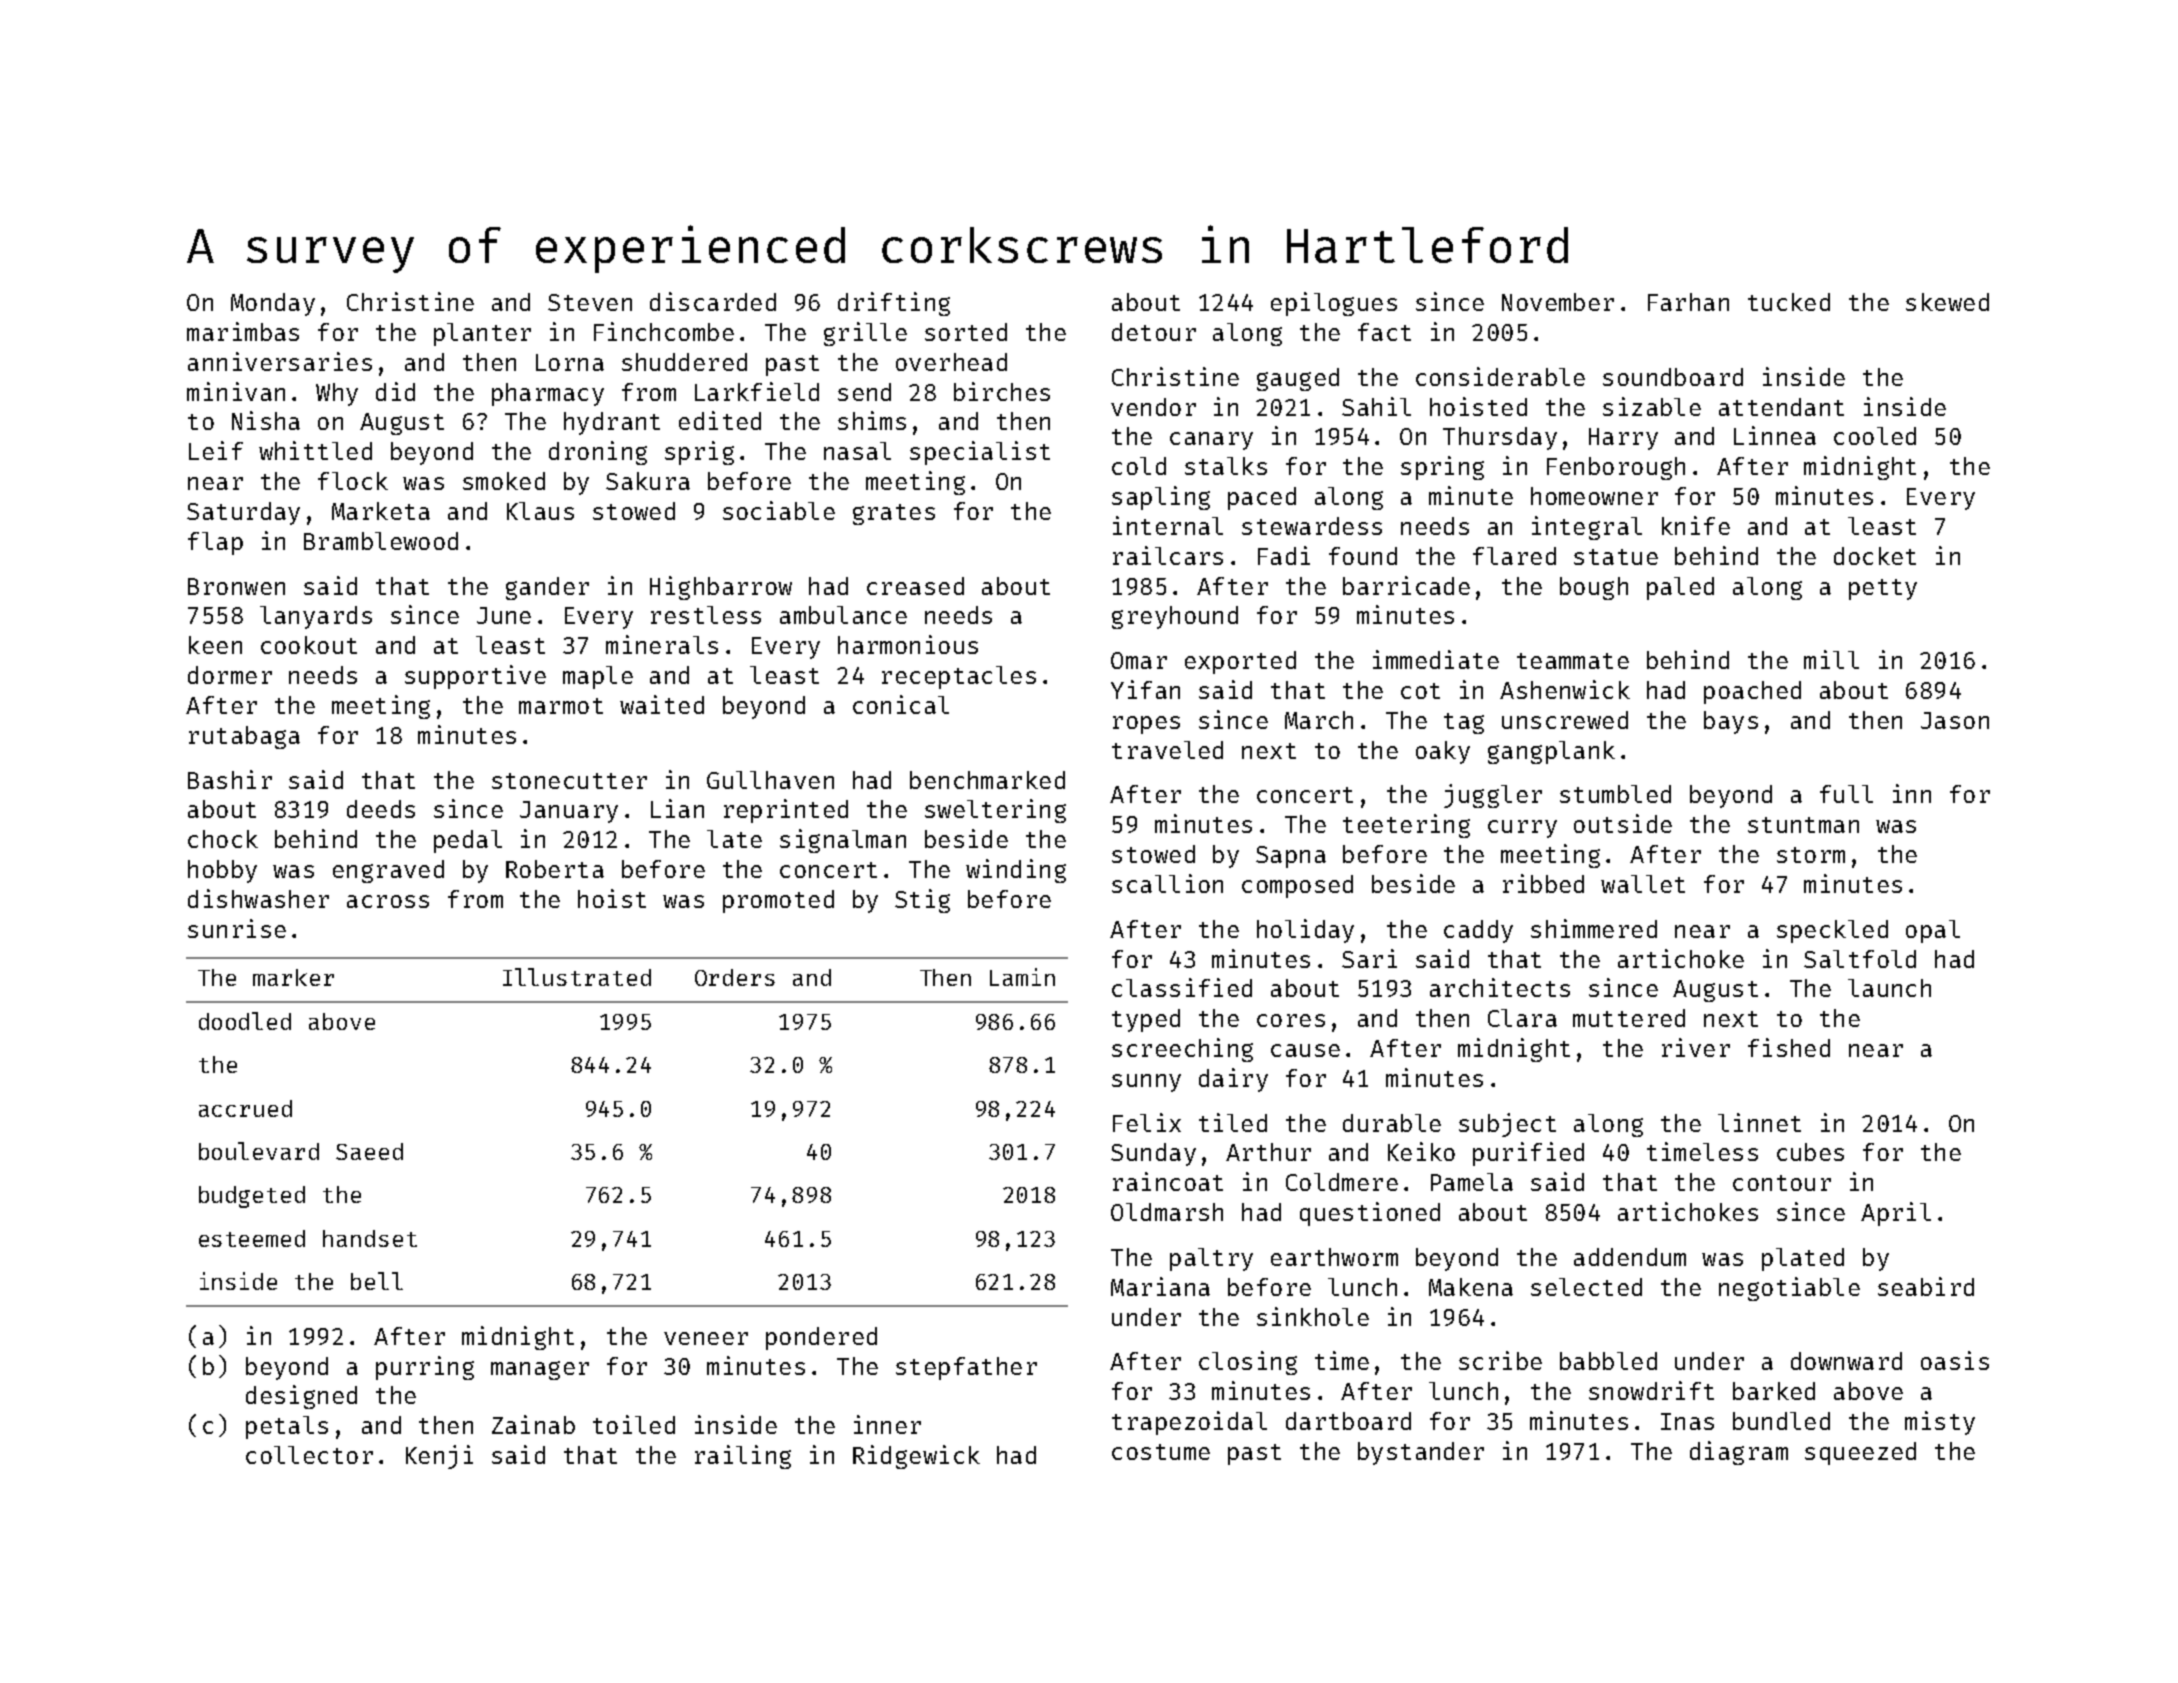 The image size is (2178, 1683). What do you see at coordinates (1875, 436) in the screenshot?
I see `cooled` at bounding box center [1875, 436].
